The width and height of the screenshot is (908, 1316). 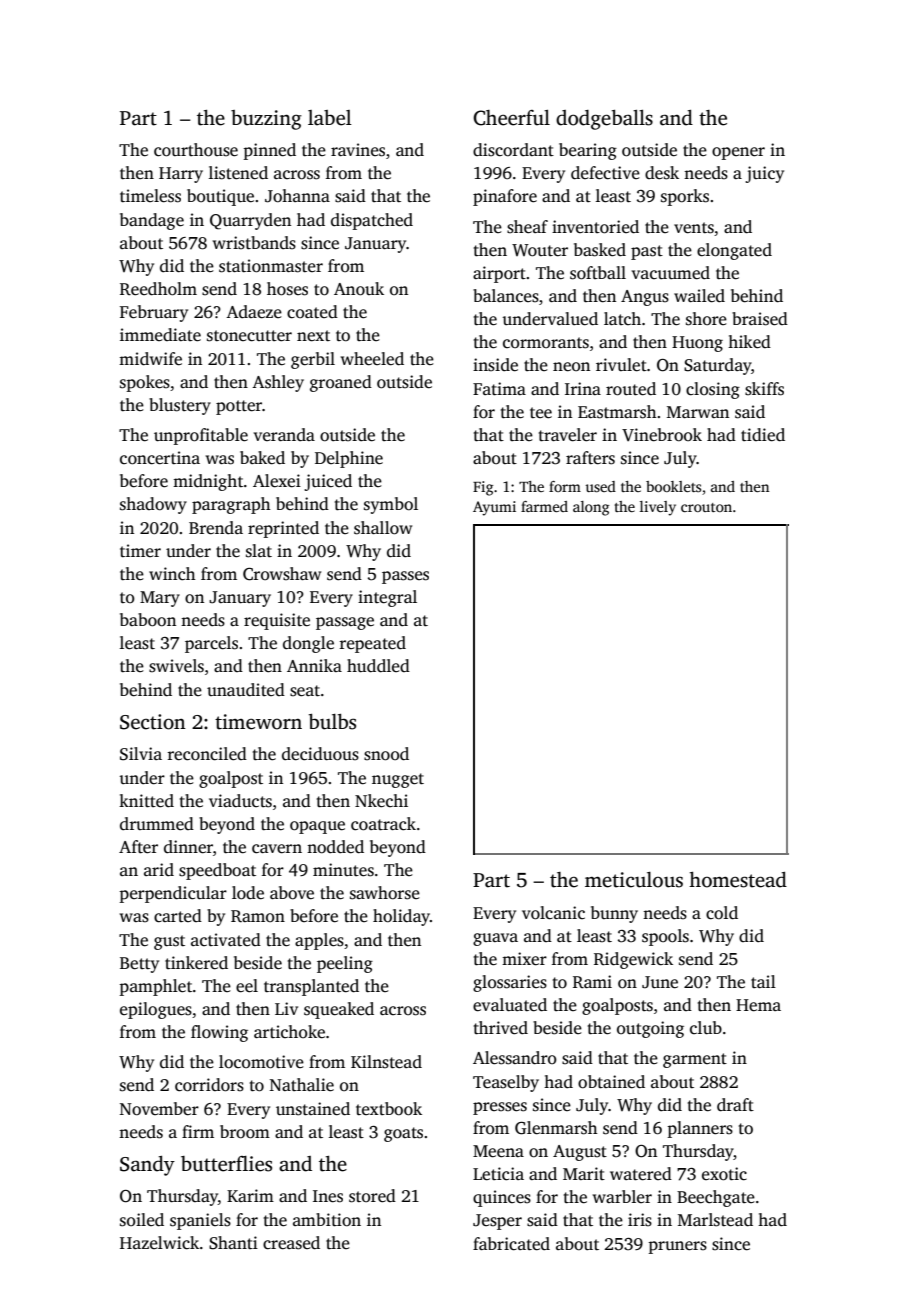 I want to click on Betty, so click(x=139, y=965).
